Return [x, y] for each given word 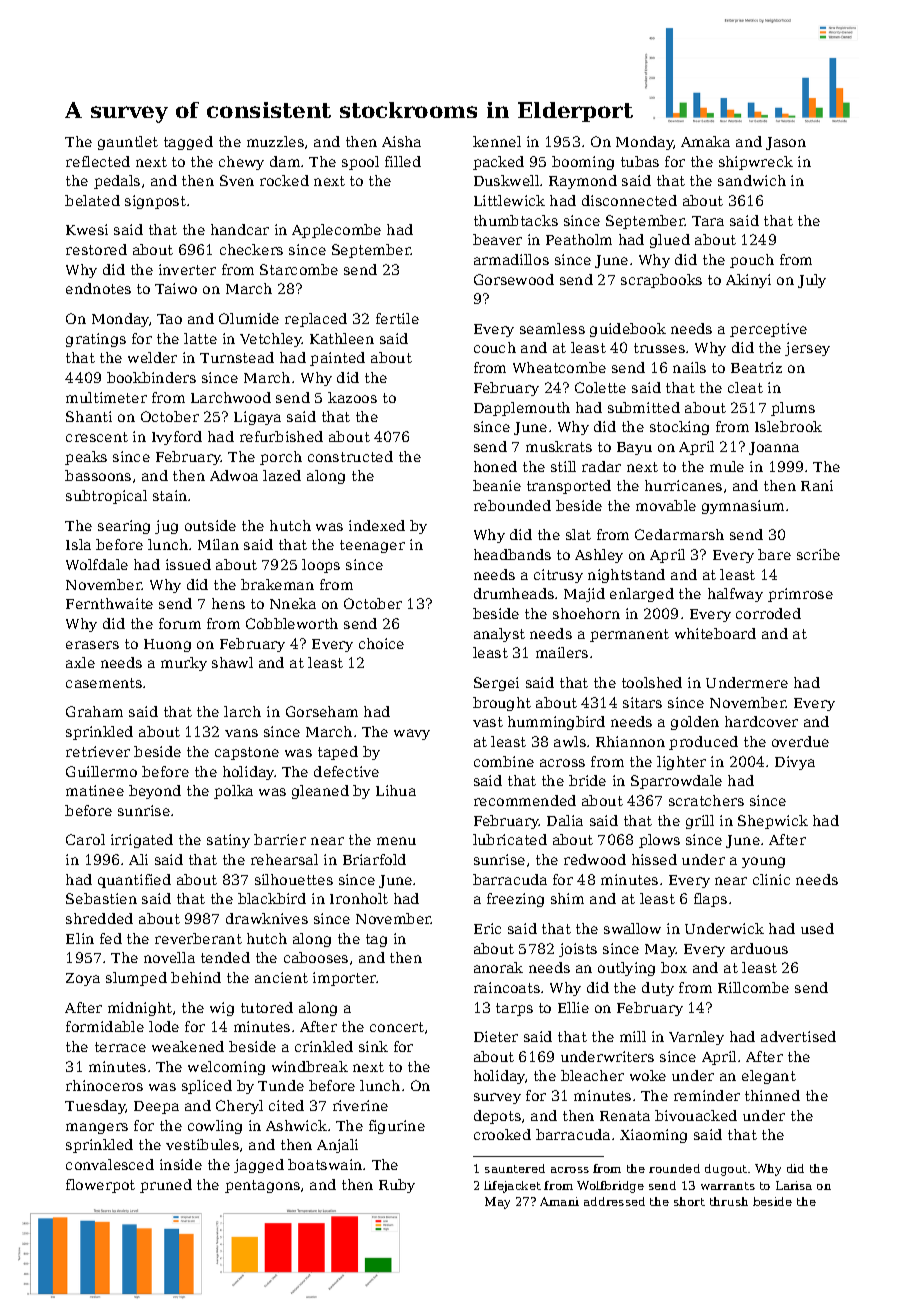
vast [488, 722]
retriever [98, 751]
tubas [640, 161]
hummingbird [556, 723]
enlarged [642, 595]
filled [403, 161]
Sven [237, 180]
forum [180, 623]
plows [659, 841]
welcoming [226, 1068]
